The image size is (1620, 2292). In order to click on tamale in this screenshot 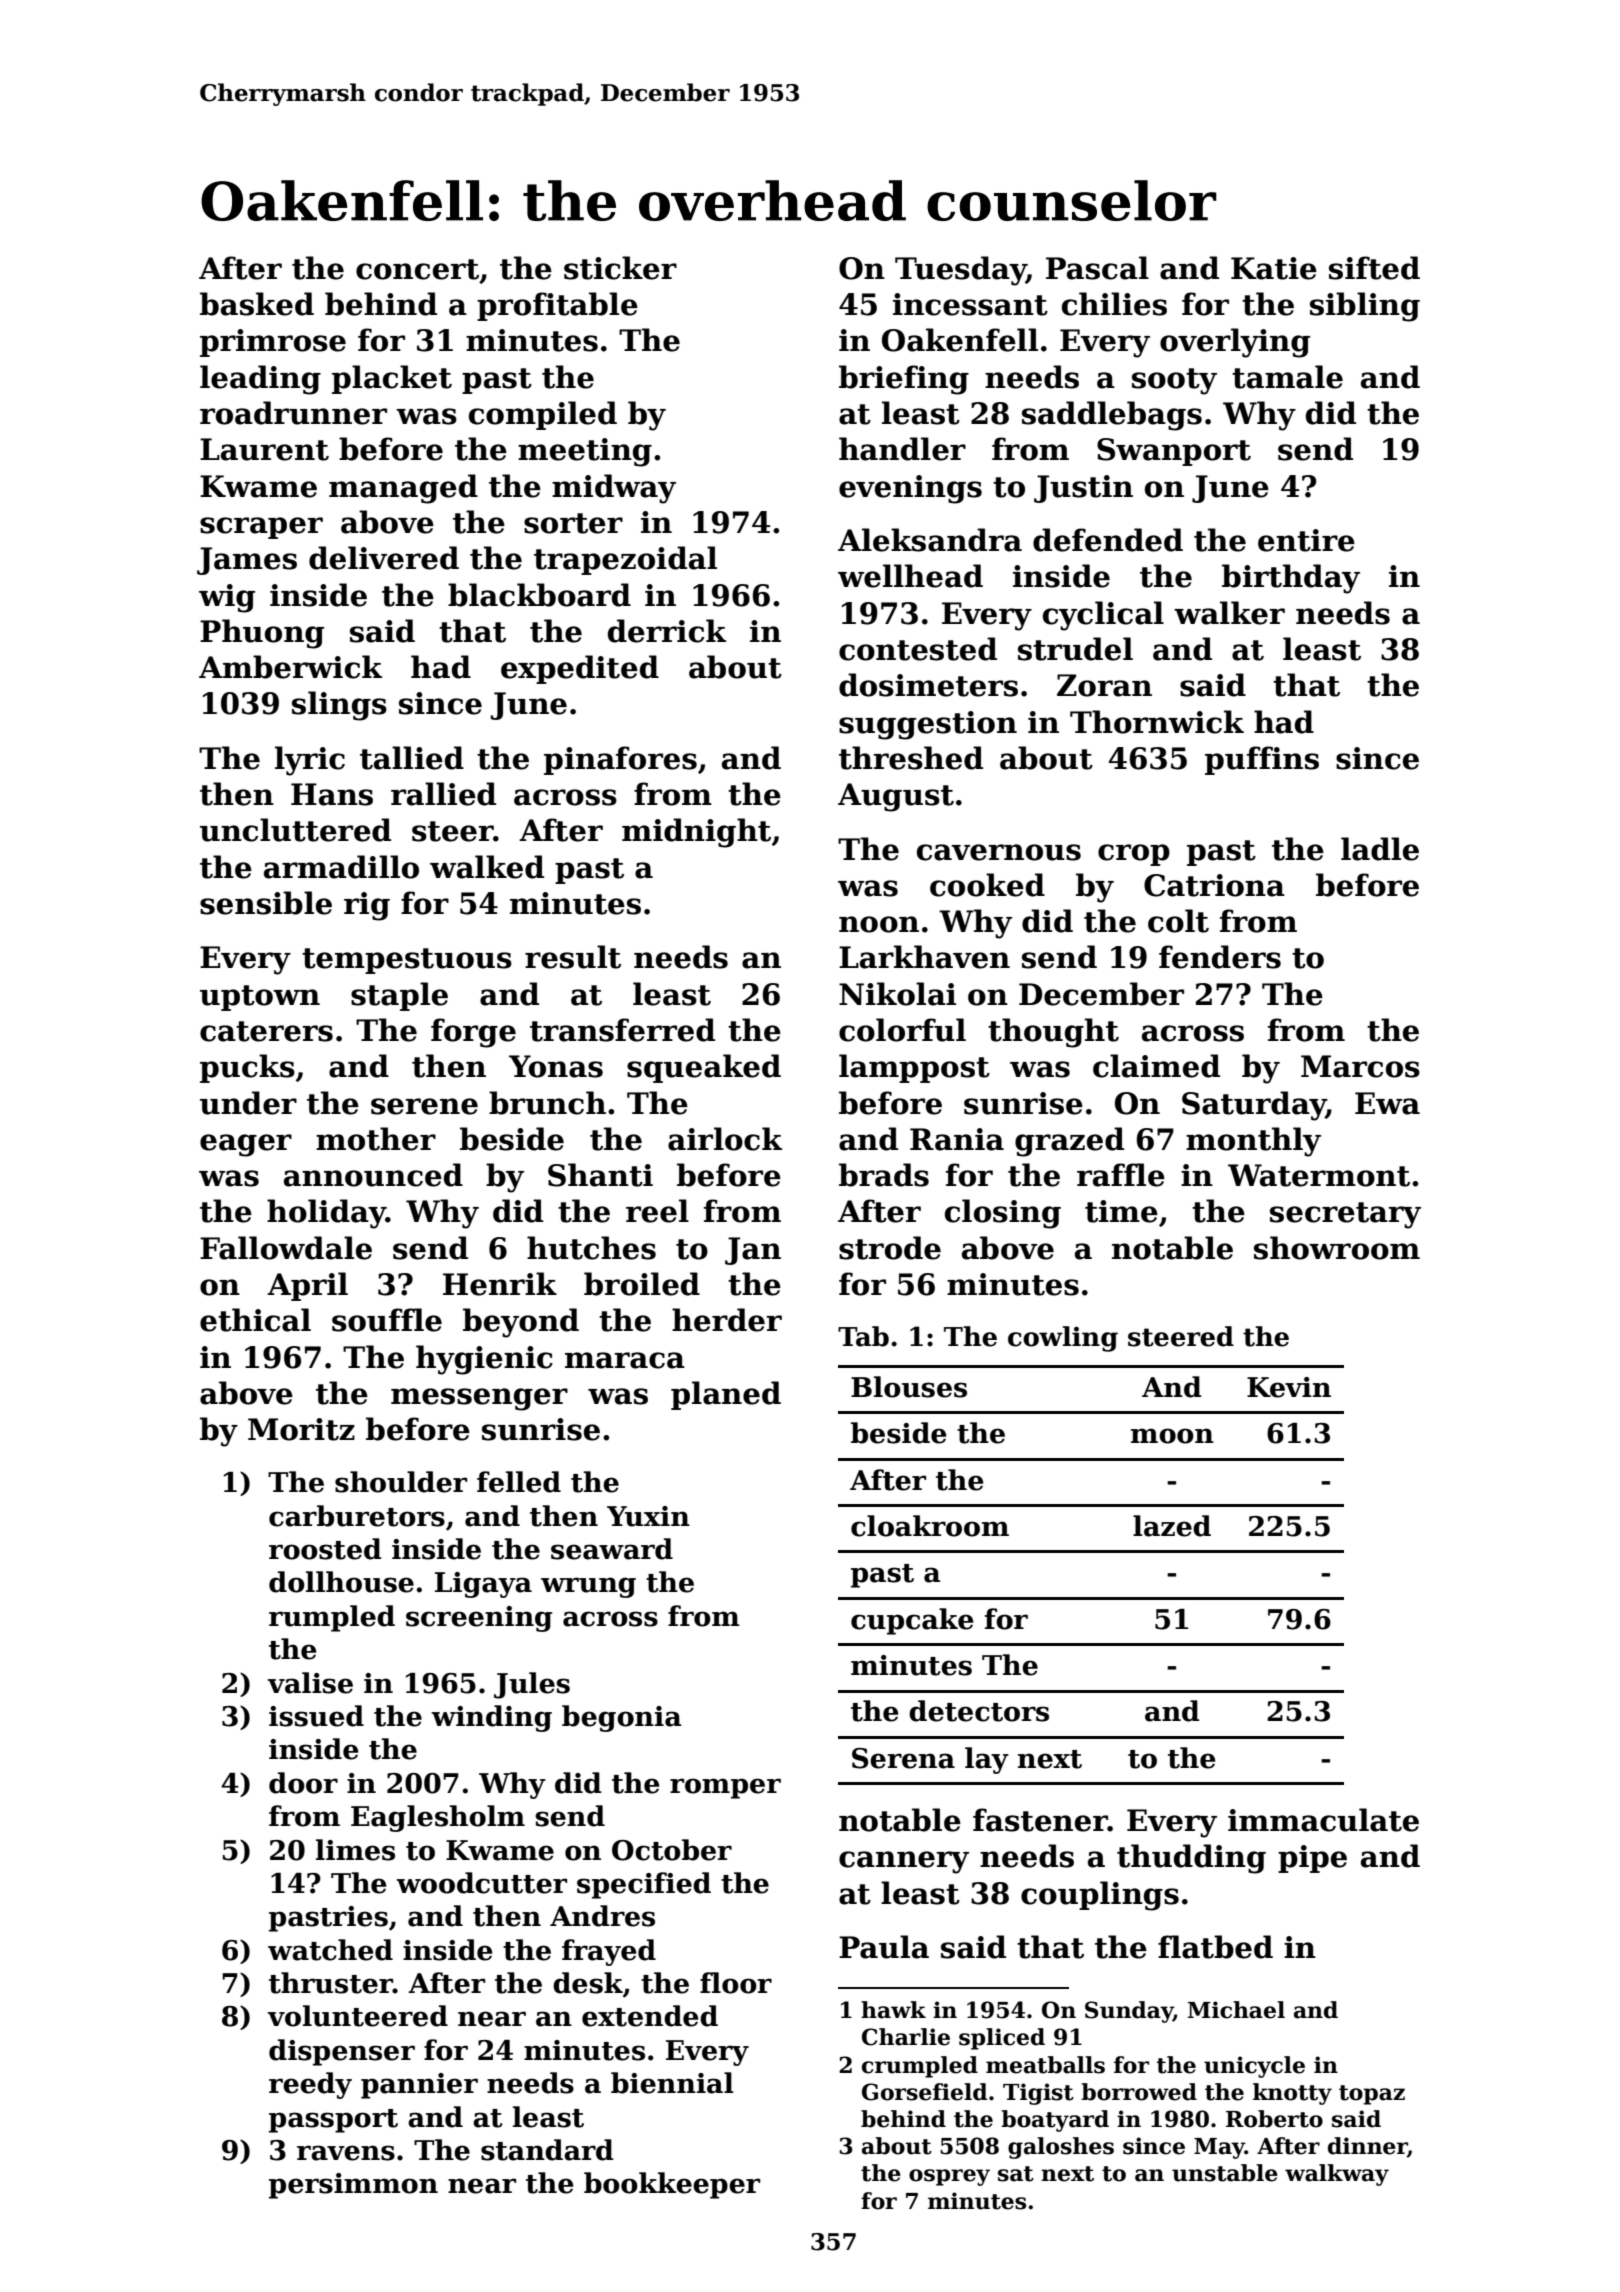, I will do `click(1287, 377)`.
